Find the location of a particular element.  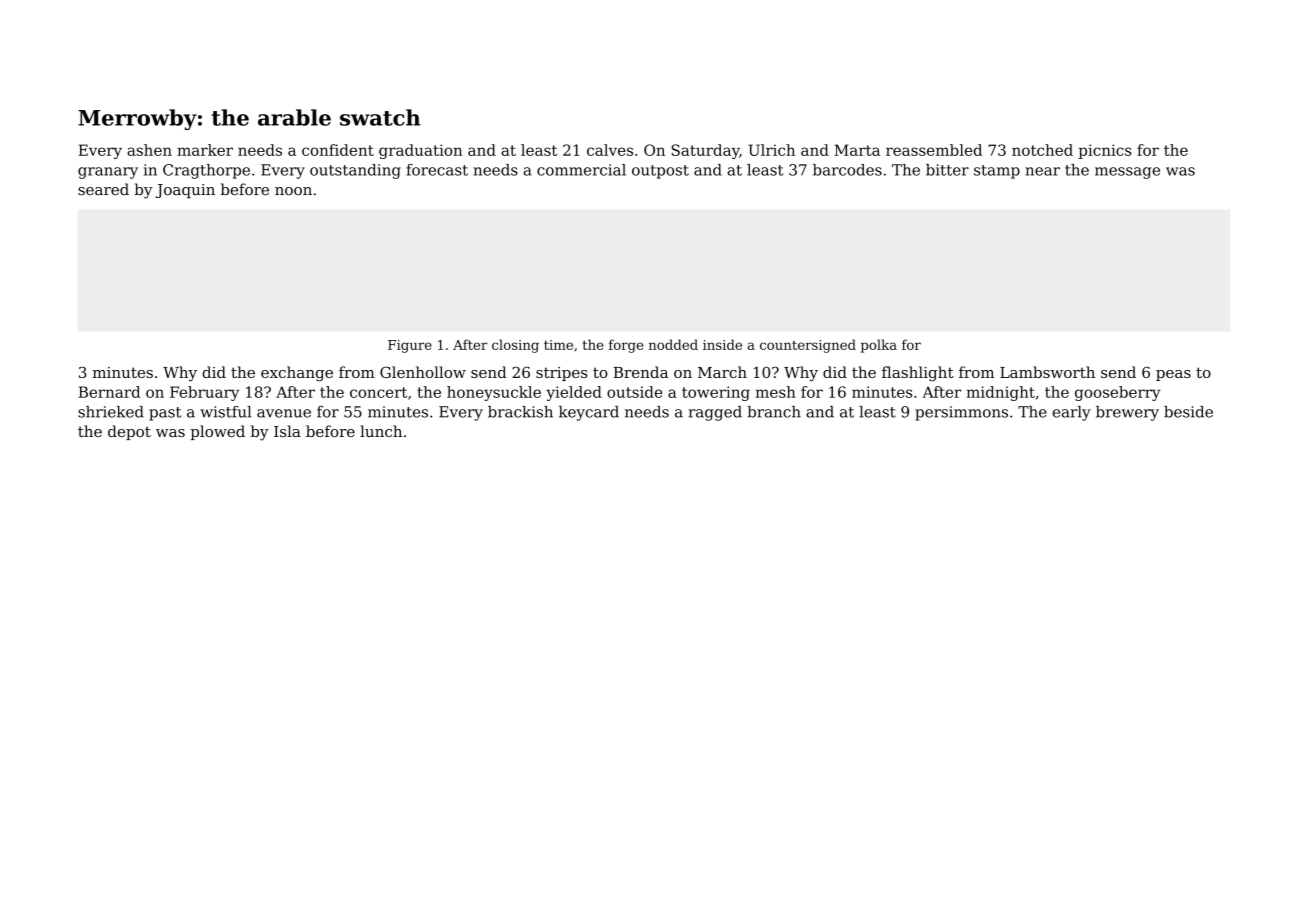

Bernard is located at coordinates (109, 392).
